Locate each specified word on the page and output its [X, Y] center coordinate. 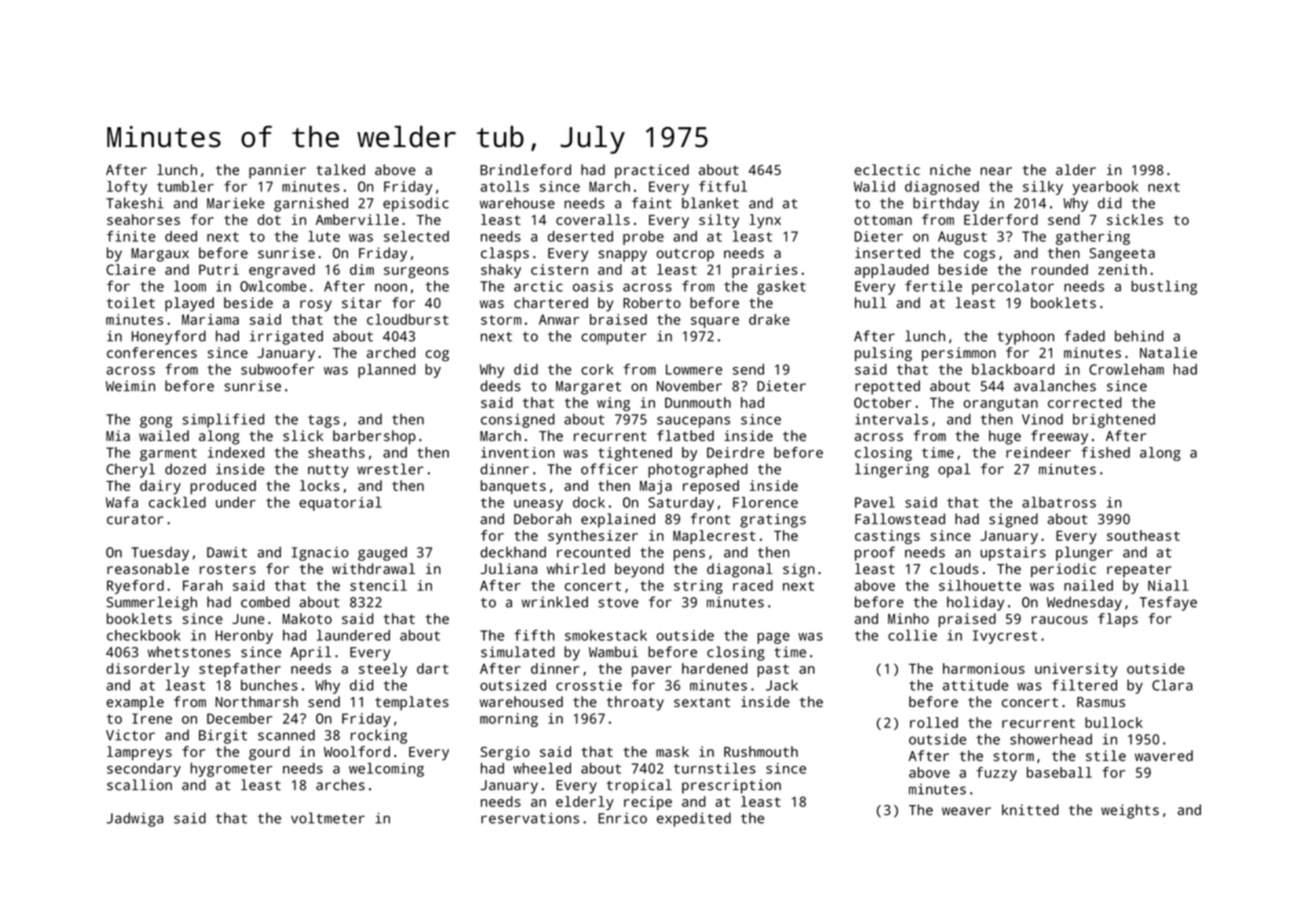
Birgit [223, 737]
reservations [530, 818]
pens [689, 555]
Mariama [210, 319]
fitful [723, 186]
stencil [378, 585]
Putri [219, 269]
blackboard [1013, 369]
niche [950, 169]
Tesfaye [1168, 603]
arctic [538, 286]
